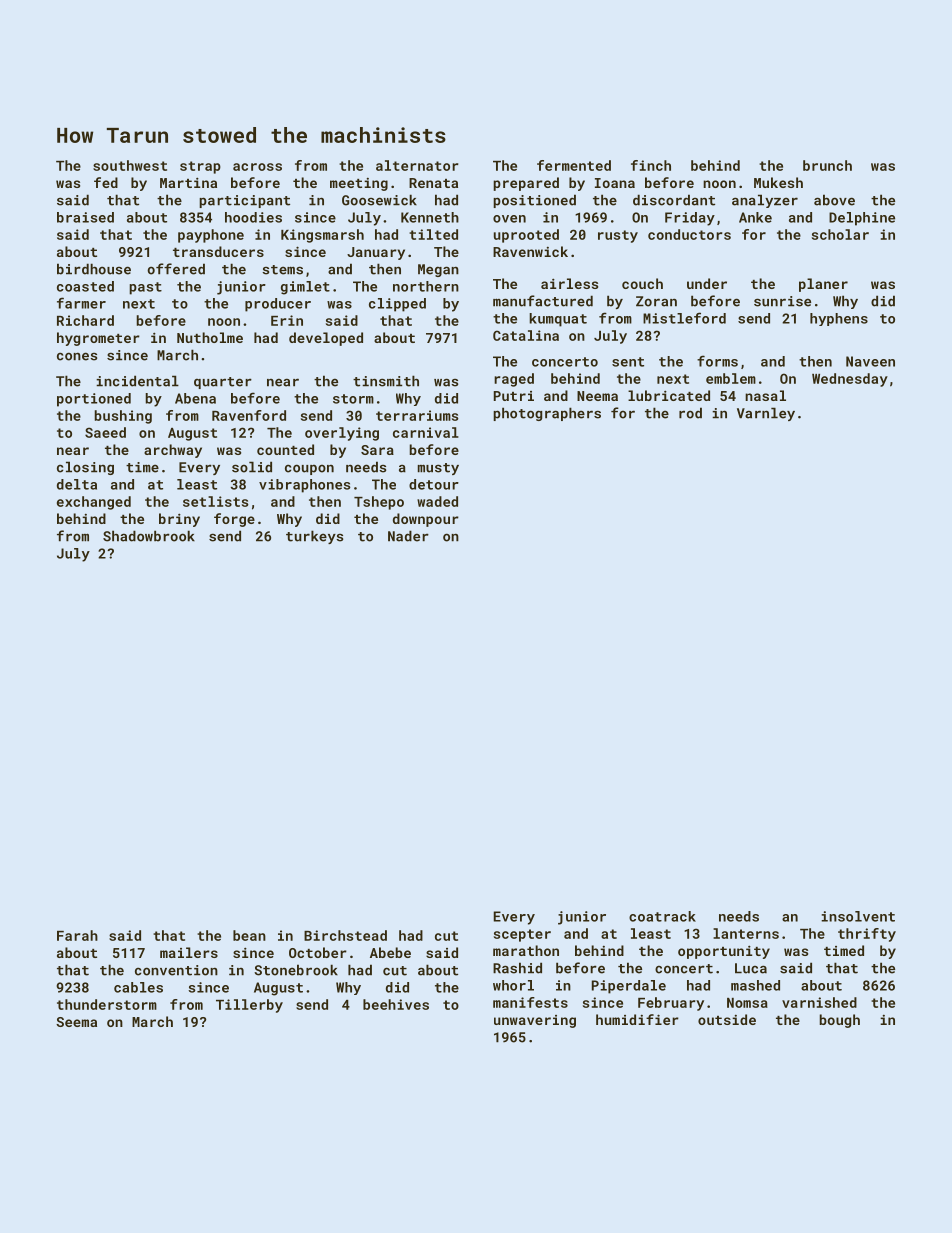  Describe the element at coordinates (76, 1022) in the screenshot. I see `Seema` at that location.
